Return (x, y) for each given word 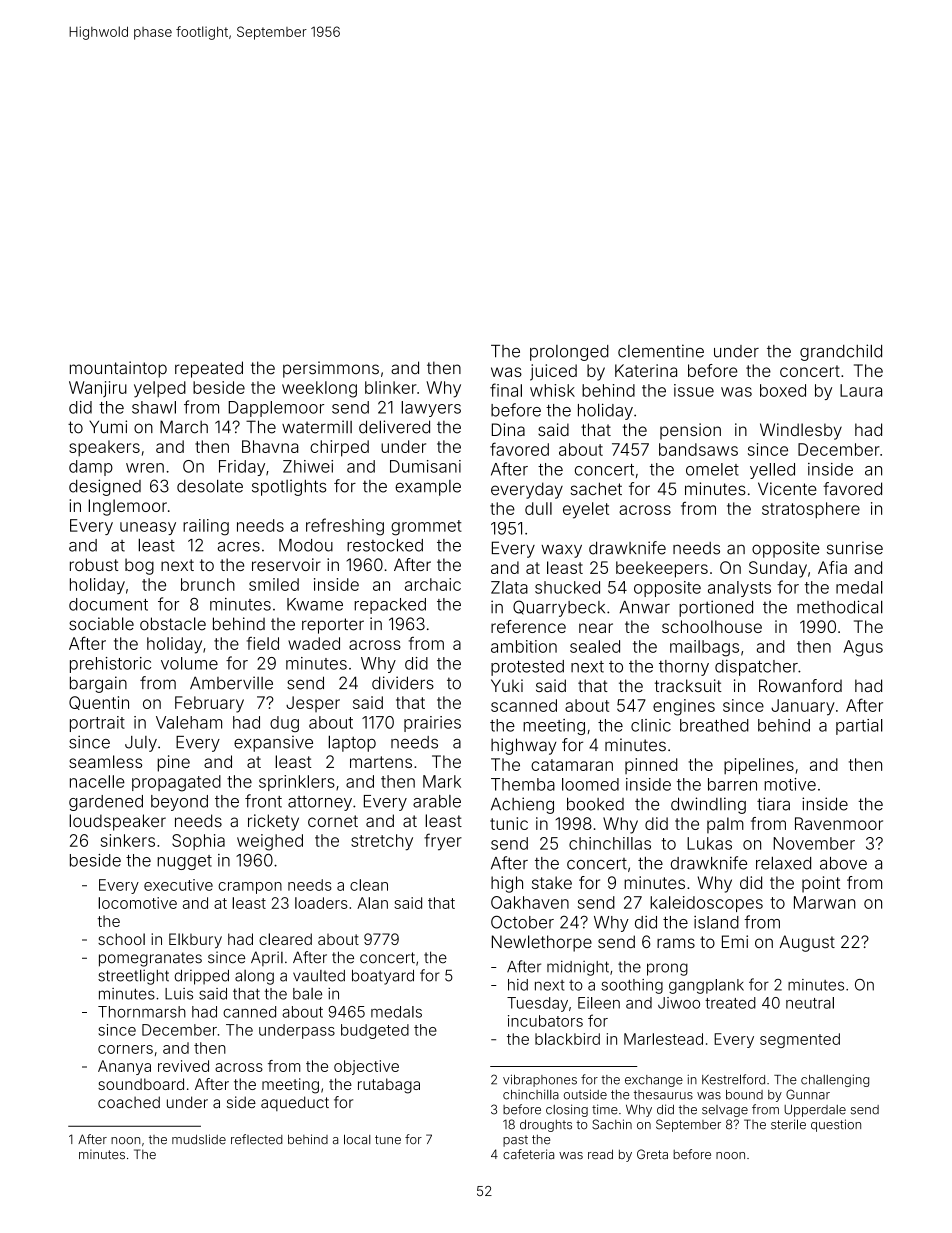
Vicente (787, 489)
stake (552, 882)
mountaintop (118, 369)
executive (178, 885)
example (428, 488)
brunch (208, 584)
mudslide (199, 1139)
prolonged (569, 353)
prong (667, 969)
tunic (509, 823)
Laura (861, 390)
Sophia (198, 842)
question (836, 1125)
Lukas (709, 843)
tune (388, 1139)
